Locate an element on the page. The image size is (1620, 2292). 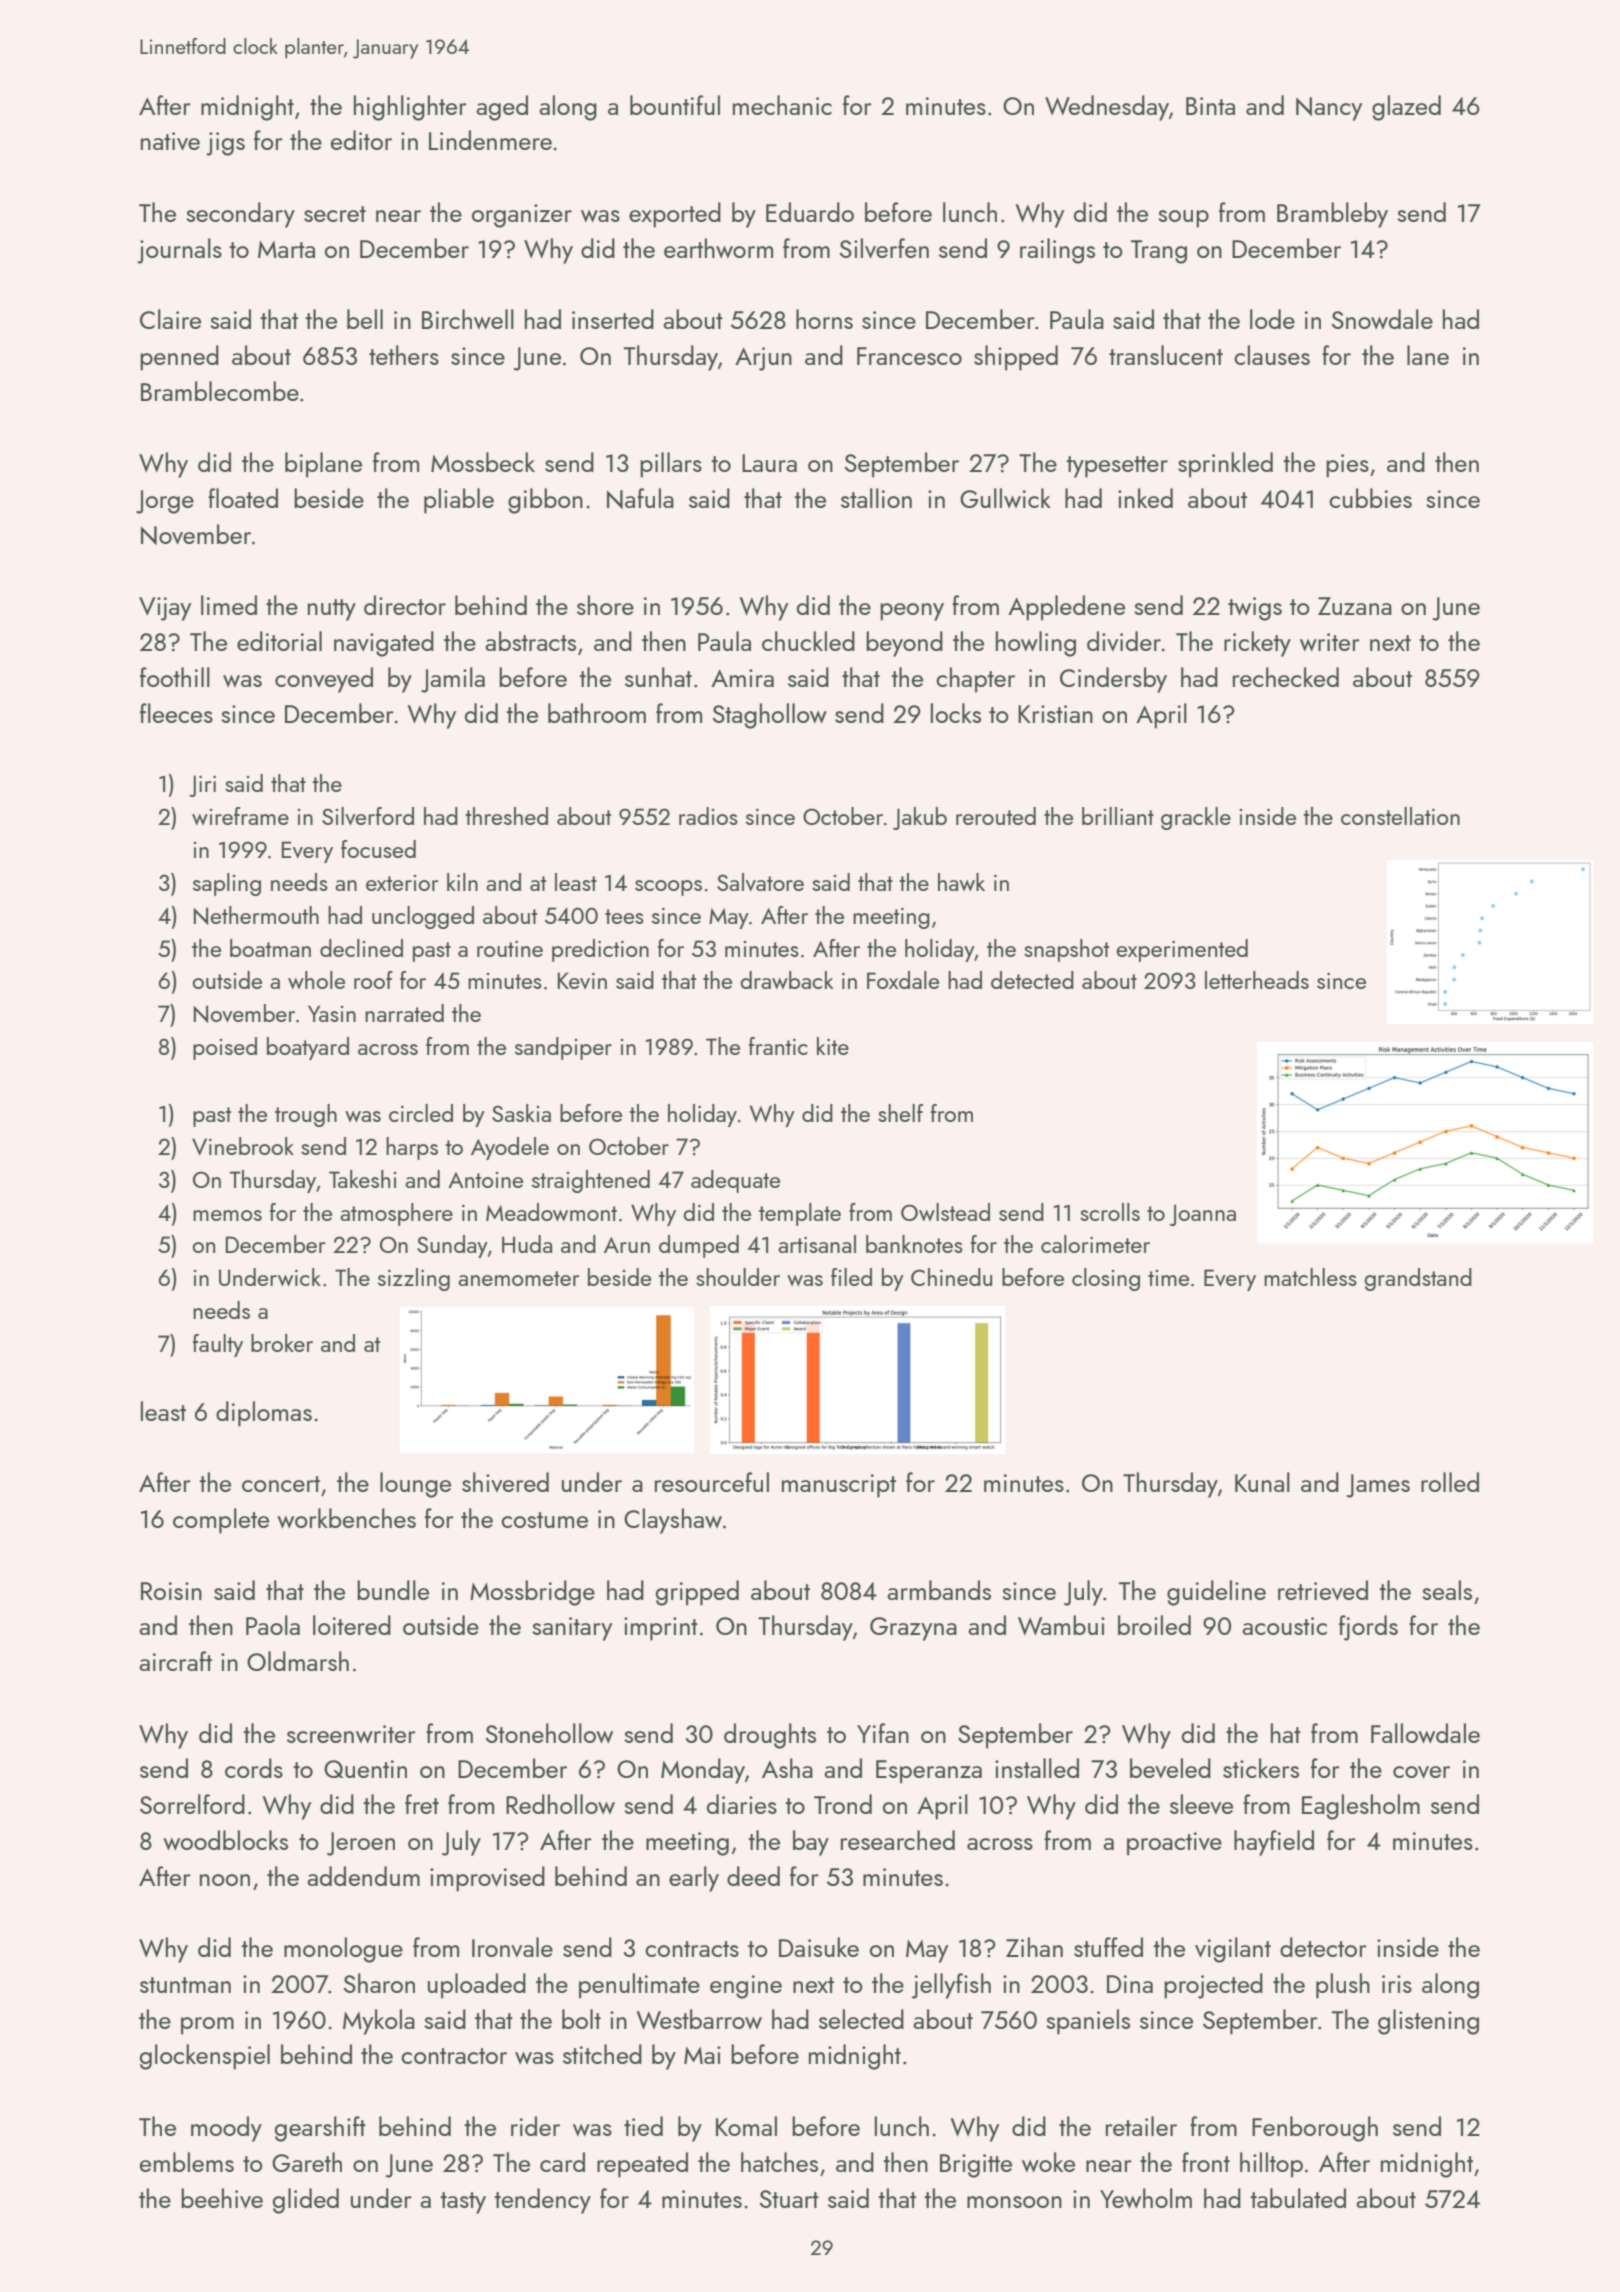
Stonehollow is located at coordinates (549, 1733).
